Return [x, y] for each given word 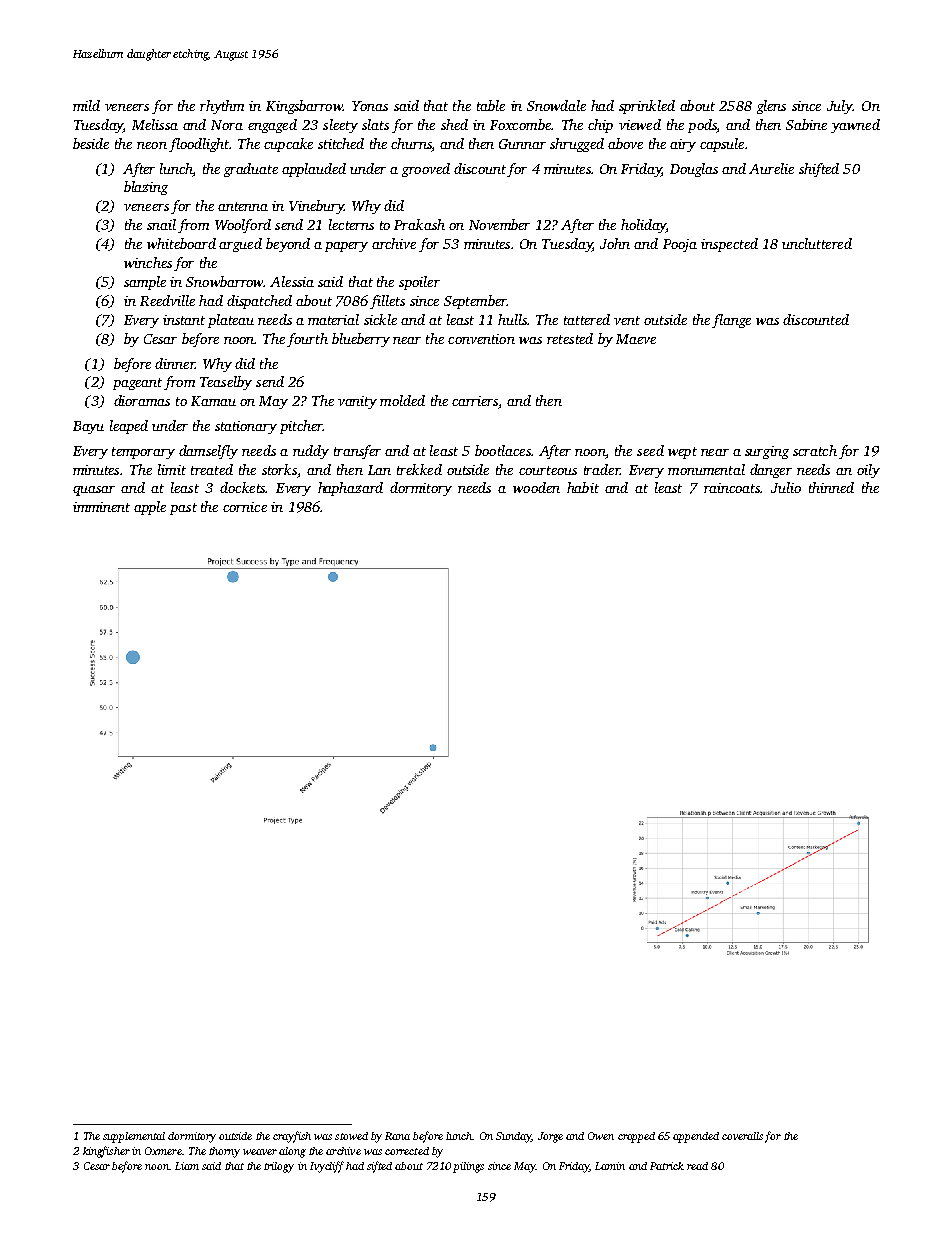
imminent [101, 507]
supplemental [134, 1137]
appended [696, 1137]
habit [583, 487]
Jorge [550, 1137]
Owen [601, 1136]
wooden [536, 487]
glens [771, 107]
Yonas [370, 106]
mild [86, 105]
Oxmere [163, 1151]
